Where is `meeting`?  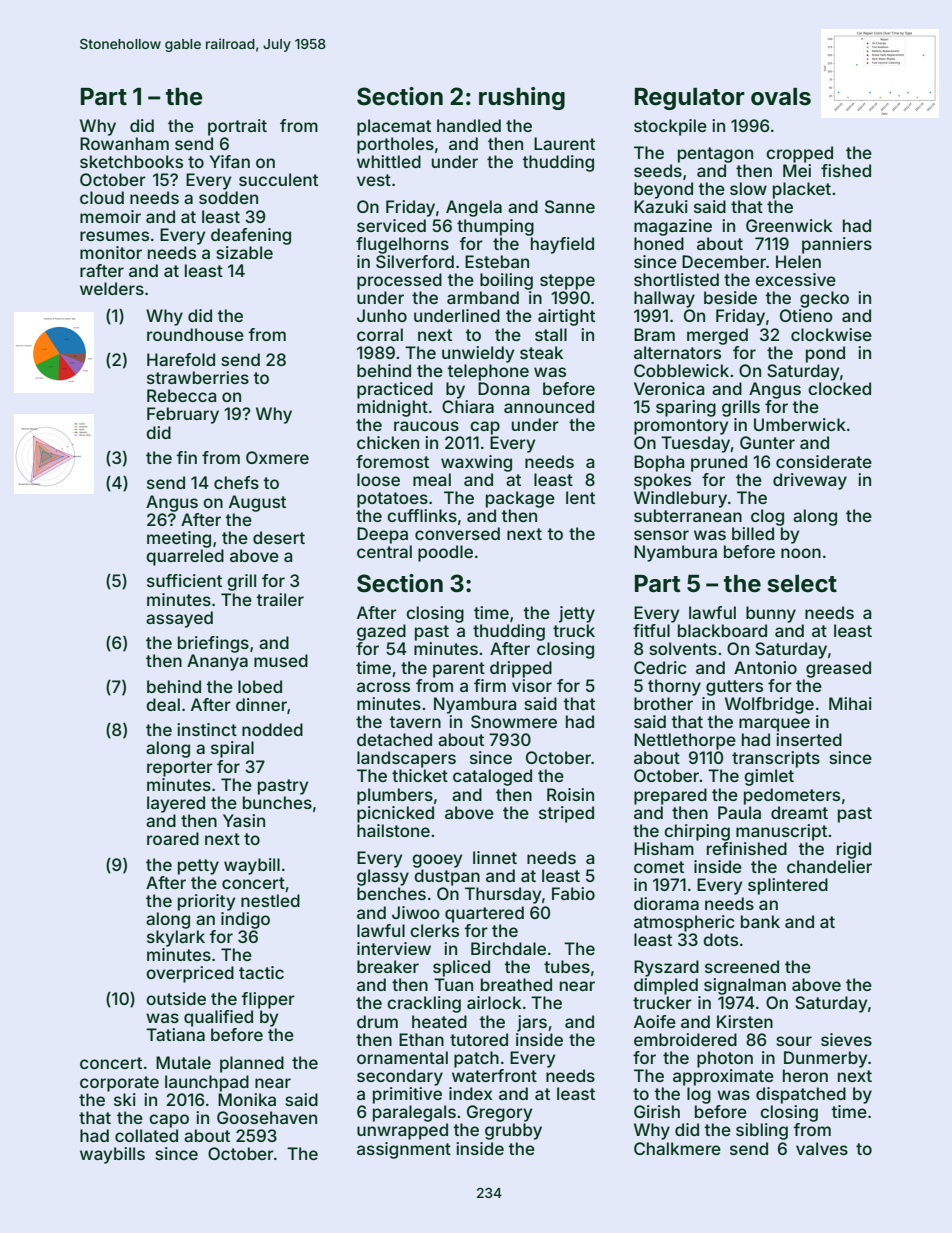 meeting is located at coordinates (179, 539).
